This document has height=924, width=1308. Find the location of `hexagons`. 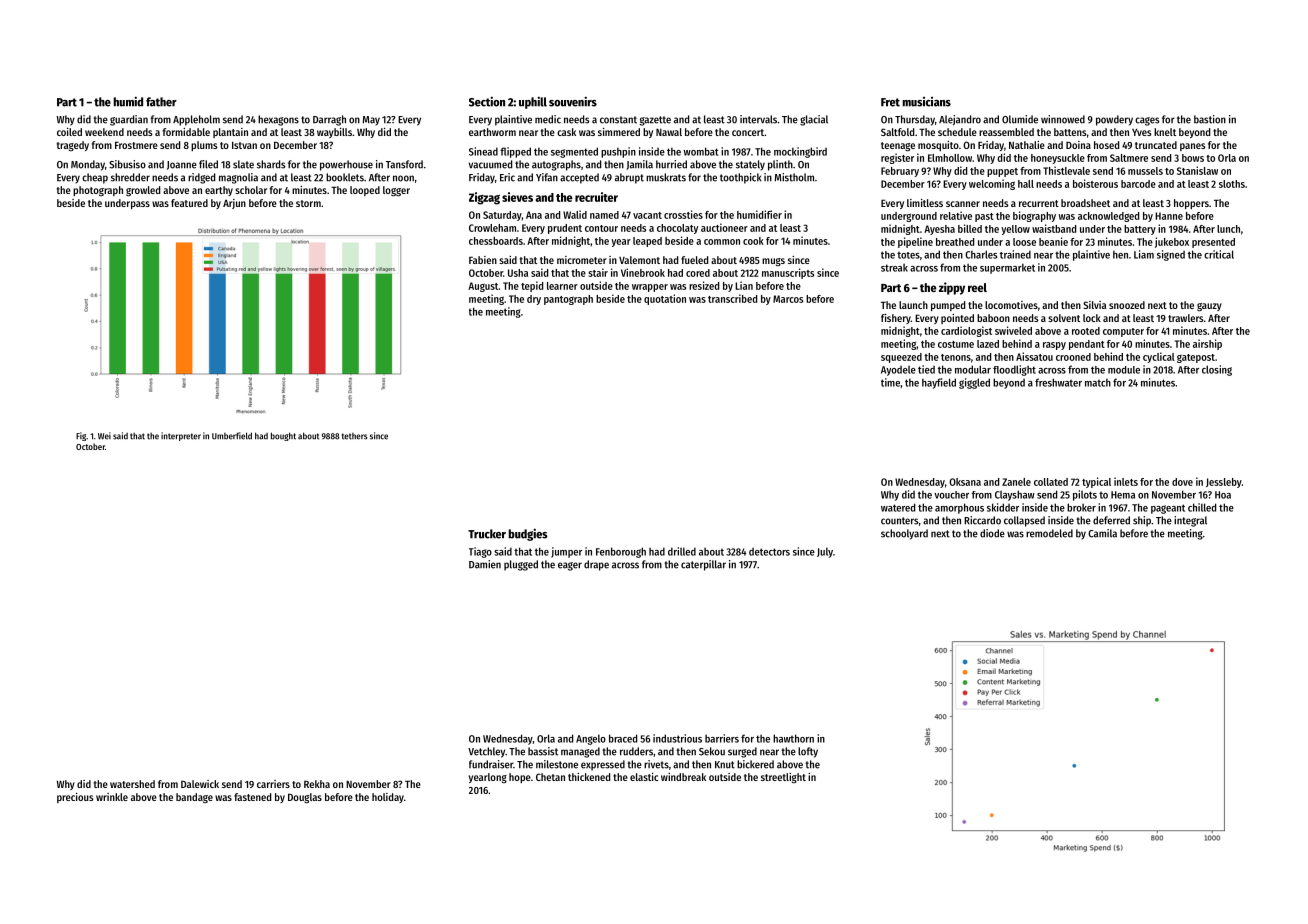

hexagons is located at coordinates (278, 120).
